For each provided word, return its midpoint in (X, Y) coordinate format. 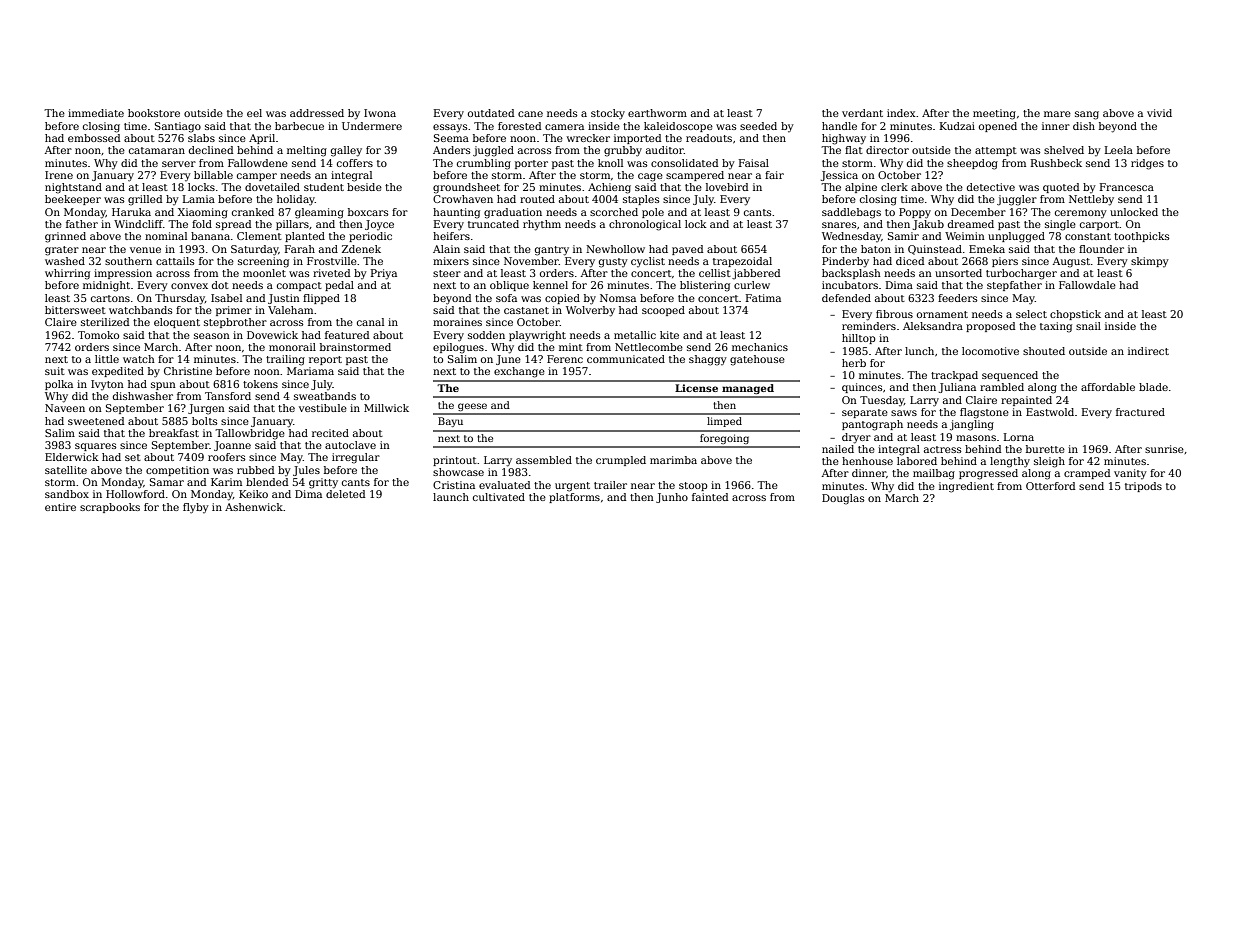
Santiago (178, 127)
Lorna (1019, 437)
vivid (1159, 113)
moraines (457, 322)
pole (653, 213)
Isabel (226, 298)
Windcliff (138, 224)
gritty (323, 483)
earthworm (657, 113)
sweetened (96, 421)
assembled (544, 460)
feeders (958, 298)
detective (991, 187)
